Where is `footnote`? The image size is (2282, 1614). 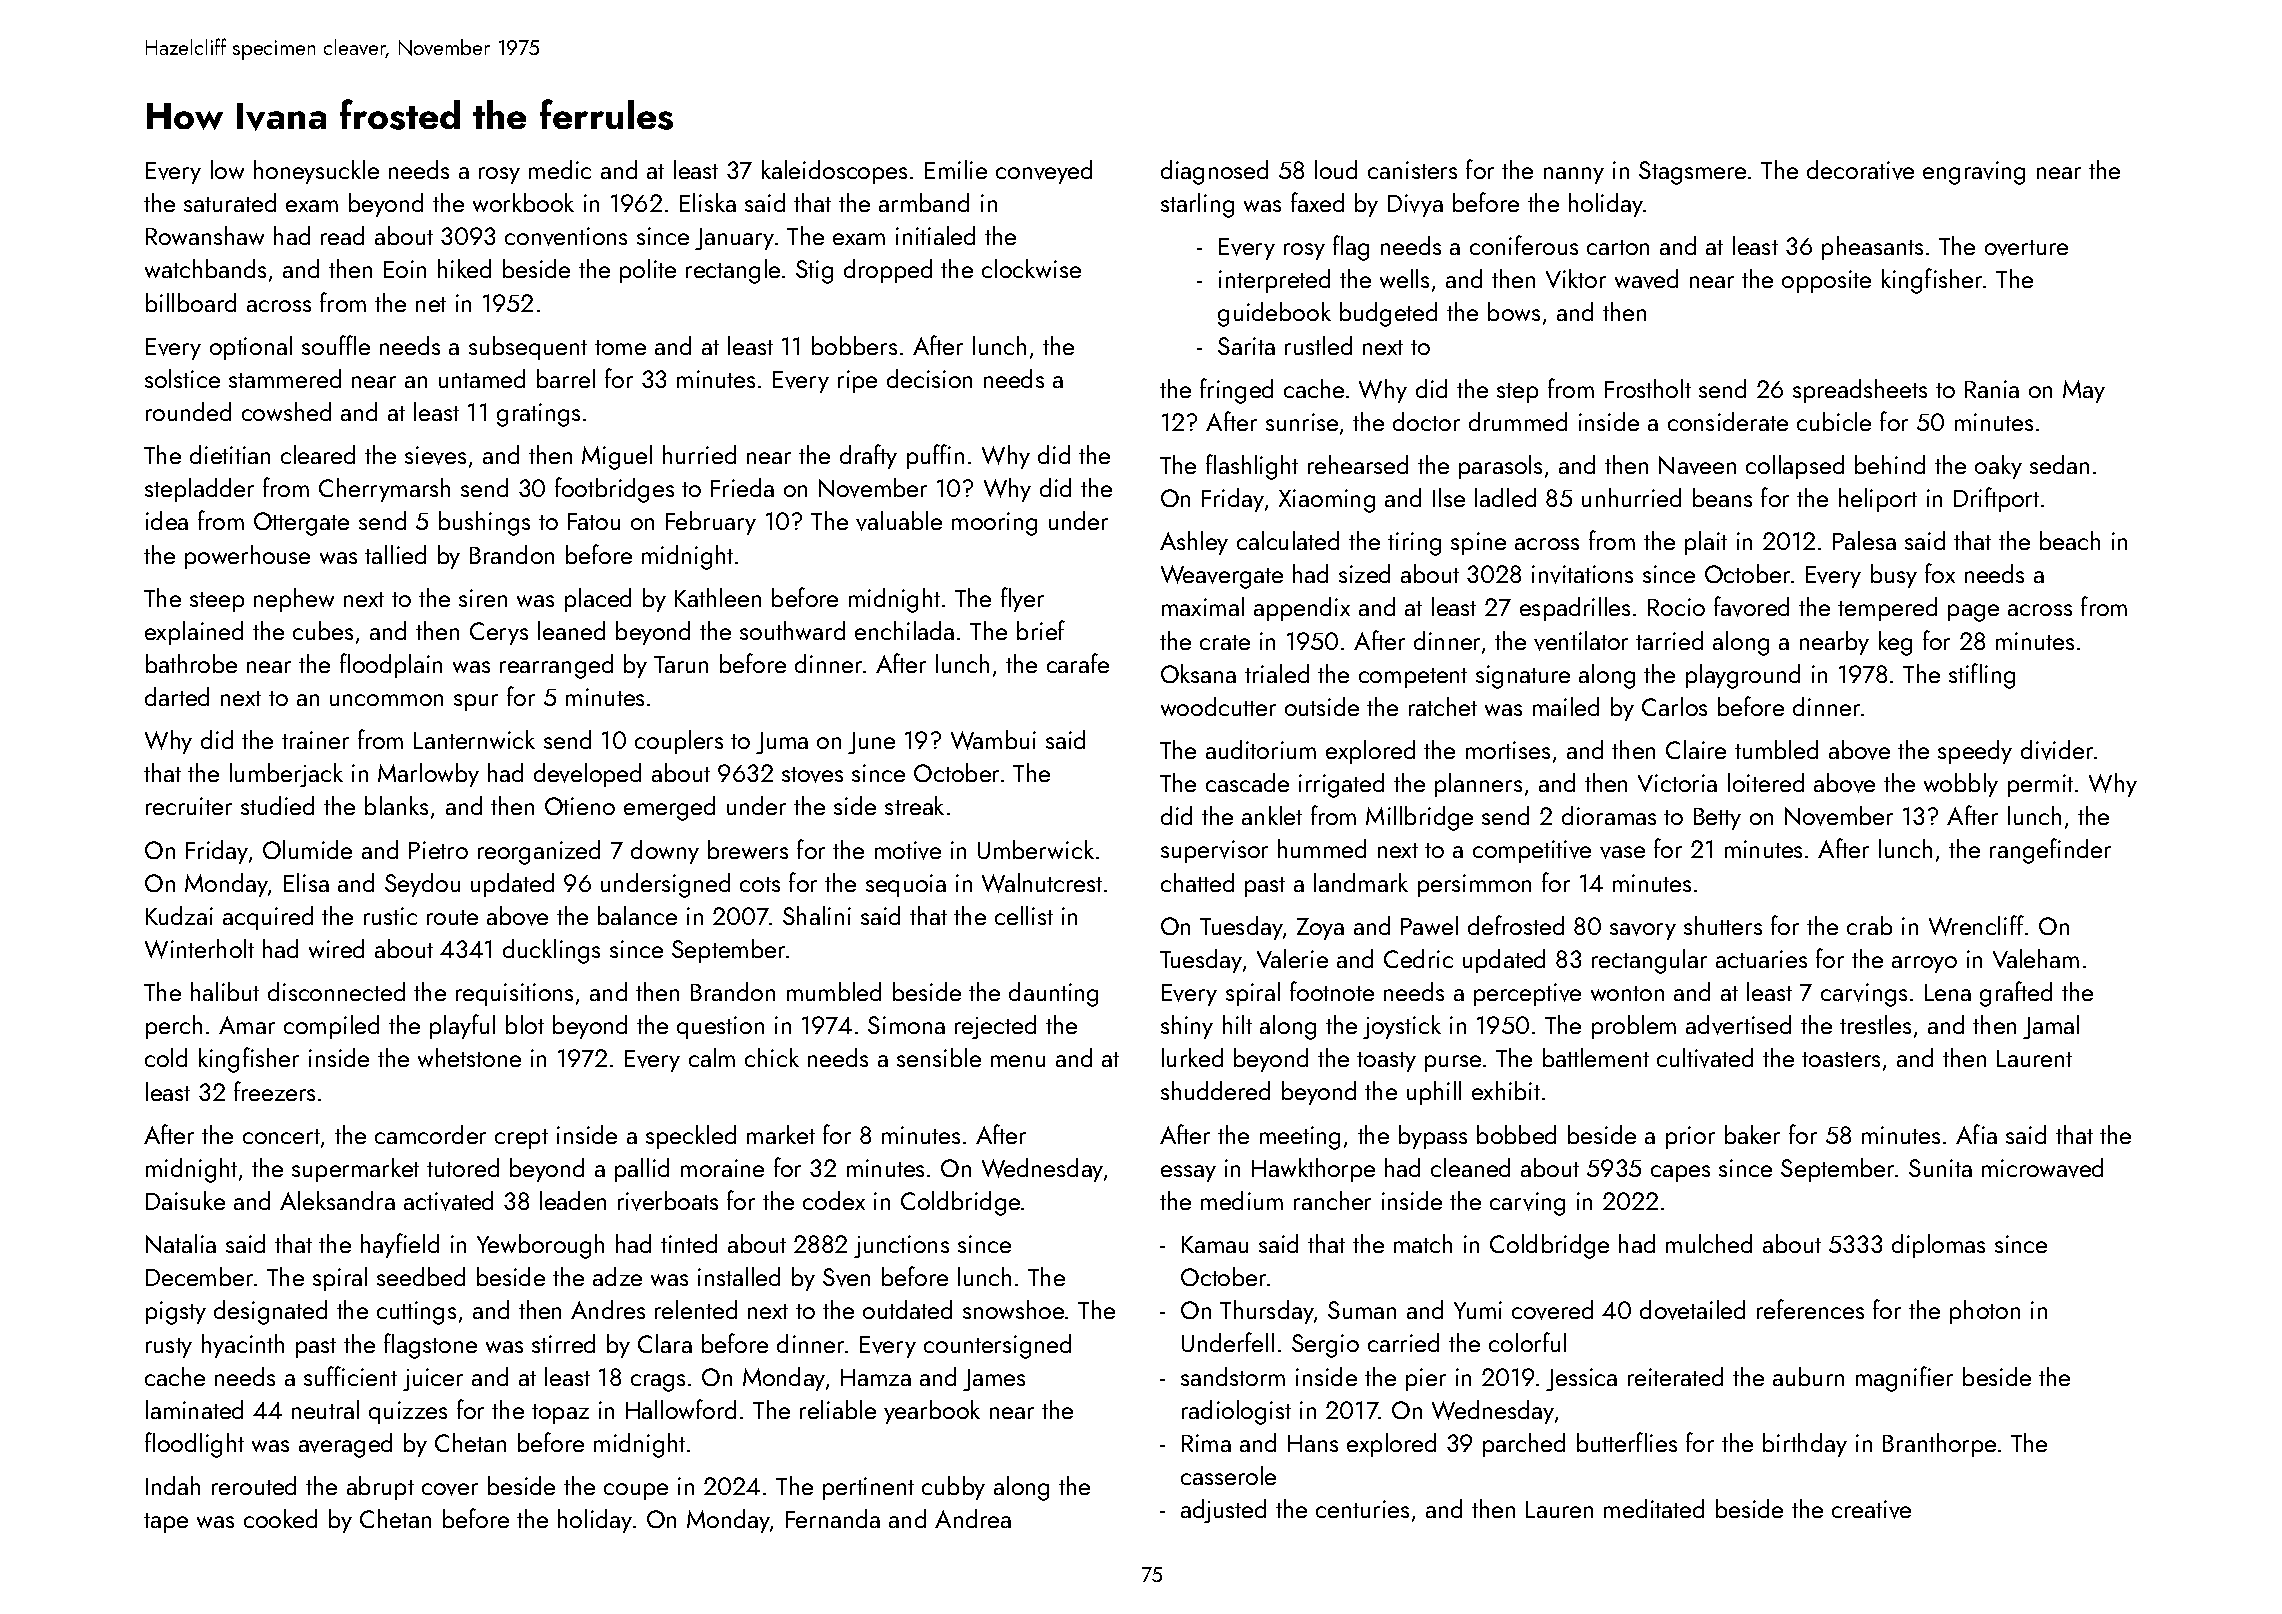 footnote is located at coordinates (1332, 991).
